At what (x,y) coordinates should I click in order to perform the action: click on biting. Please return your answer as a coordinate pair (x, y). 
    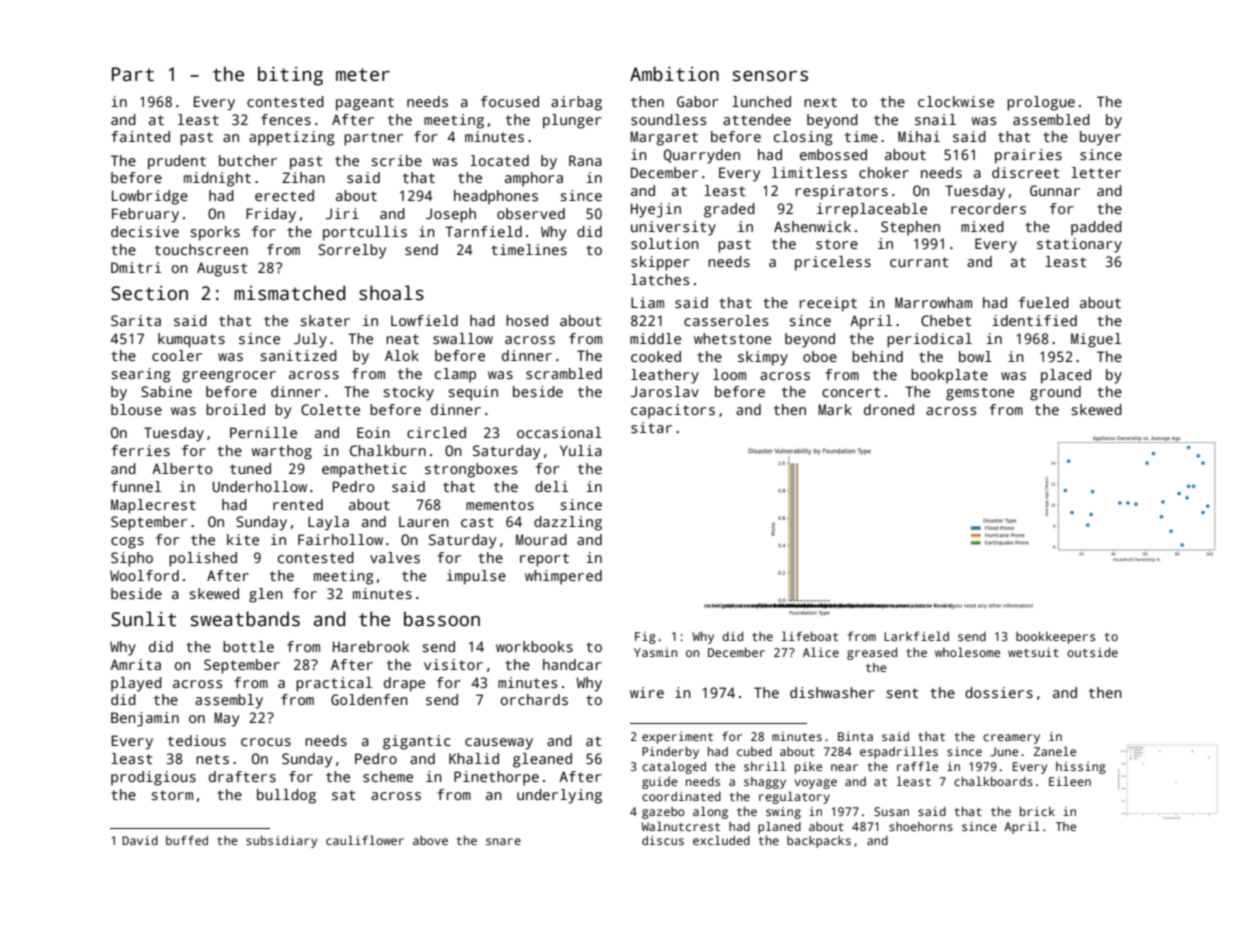
    Looking at the image, I should click on (290, 76).
